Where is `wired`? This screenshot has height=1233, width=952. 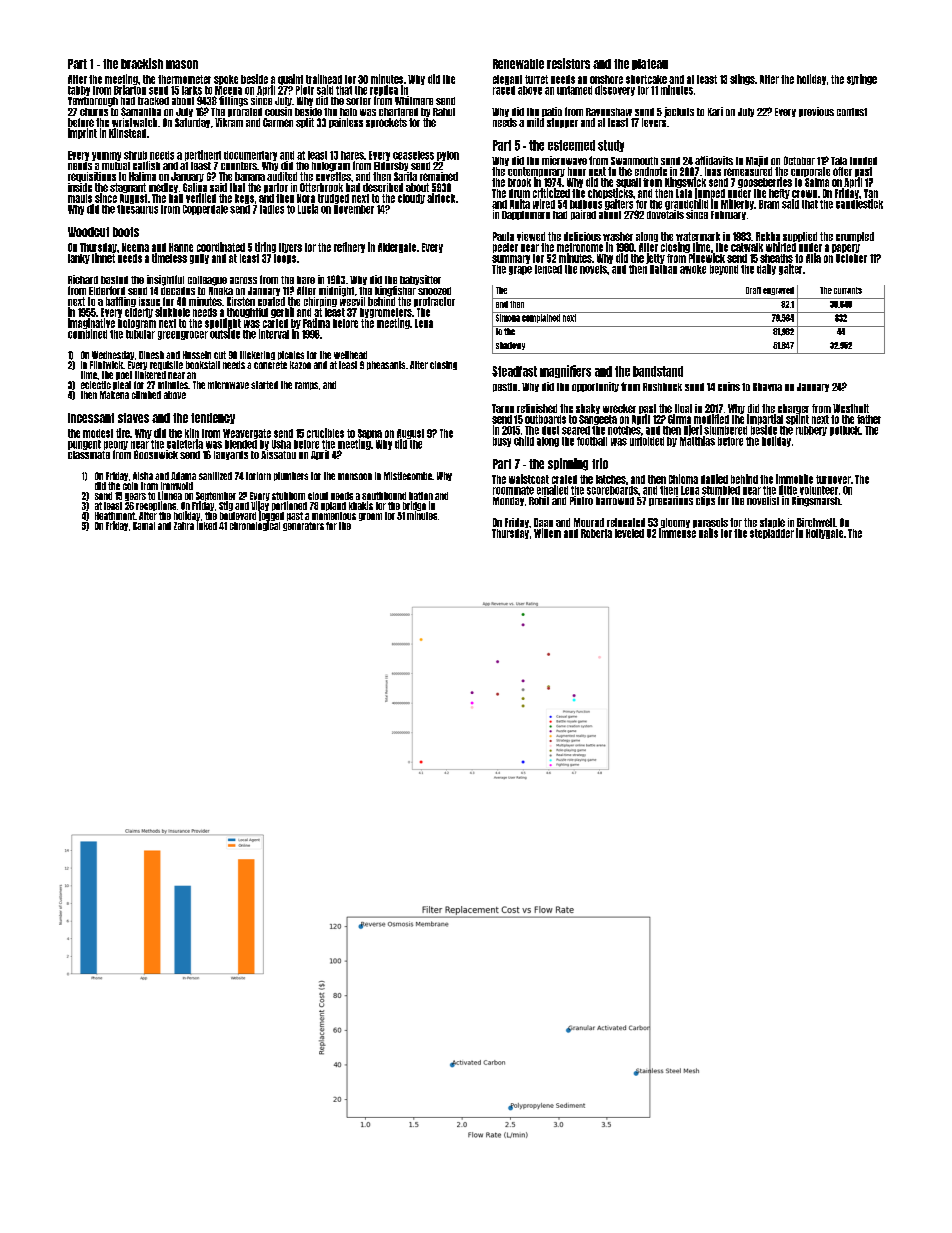
wired is located at coordinates (544, 204).
